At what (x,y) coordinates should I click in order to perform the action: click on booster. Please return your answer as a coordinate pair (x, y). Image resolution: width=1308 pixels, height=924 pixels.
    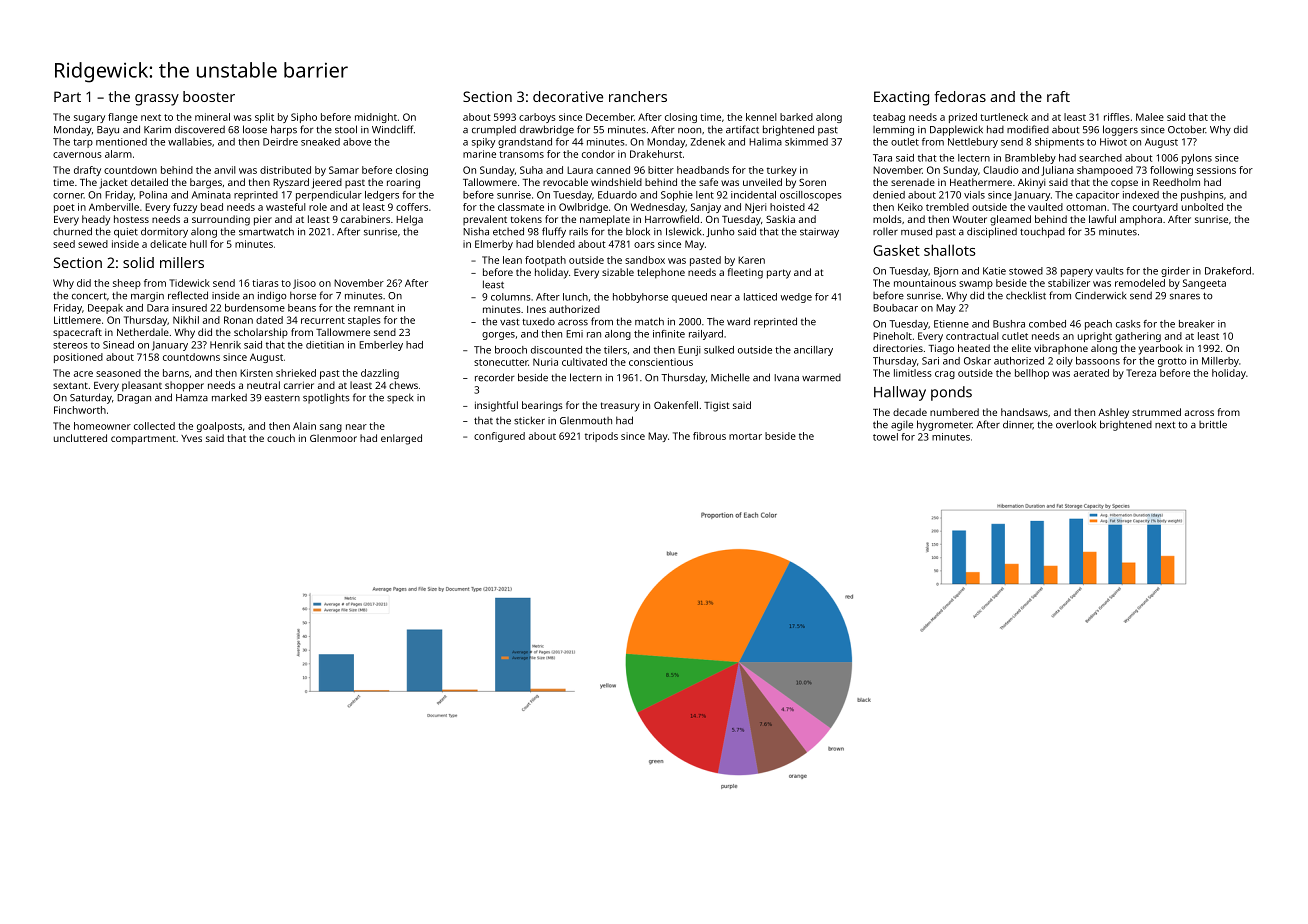
    Looking at the image, I should click on (209, 96).
